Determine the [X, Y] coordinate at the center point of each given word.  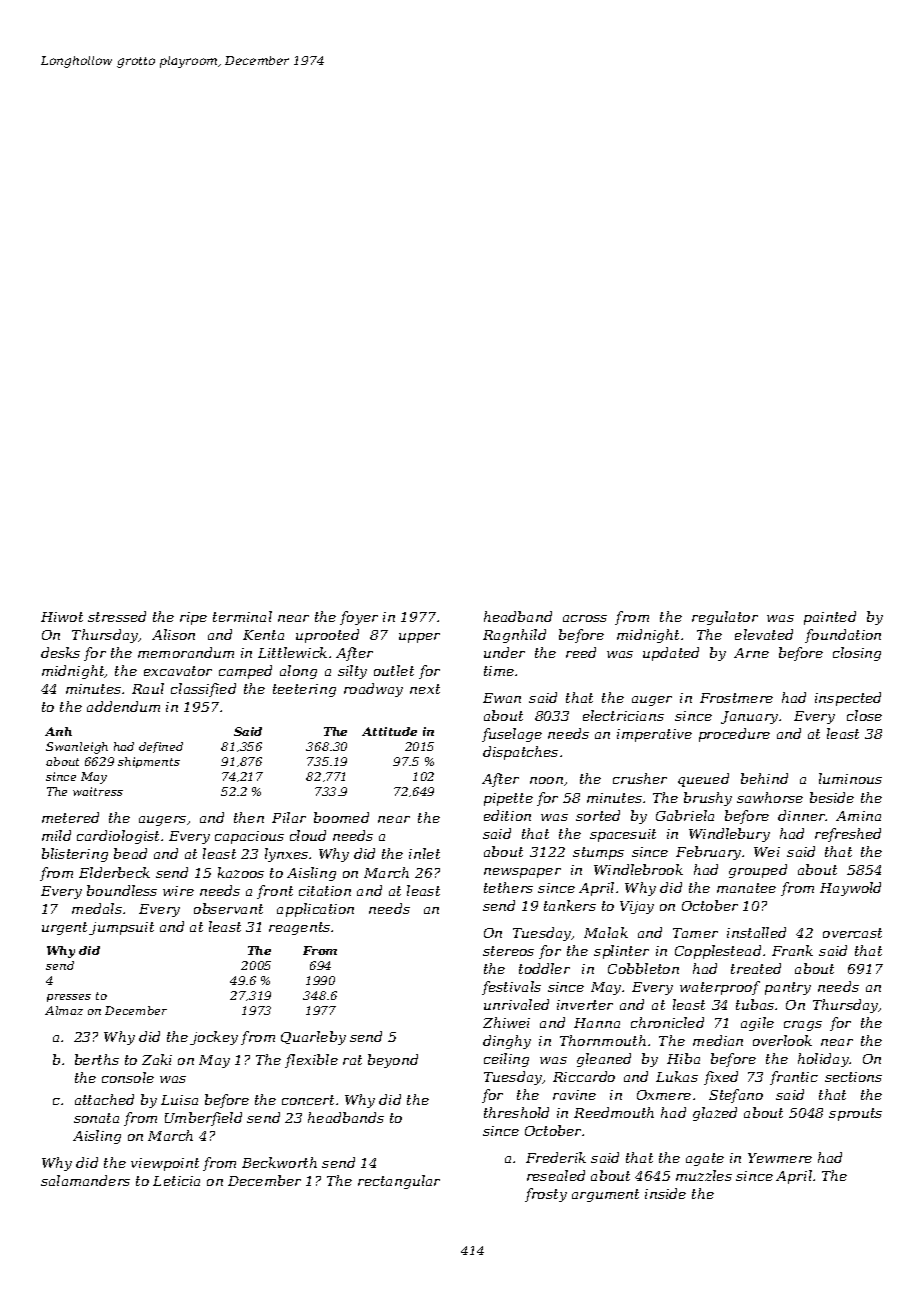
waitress [98, 791]
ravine [574, 1095]
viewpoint [165, 1164]
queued [703, 780]
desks [60, 652]
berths [97, 1059]
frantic [794, 1078]
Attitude [389, 731]
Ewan [502, 698]
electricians [623, 715]
